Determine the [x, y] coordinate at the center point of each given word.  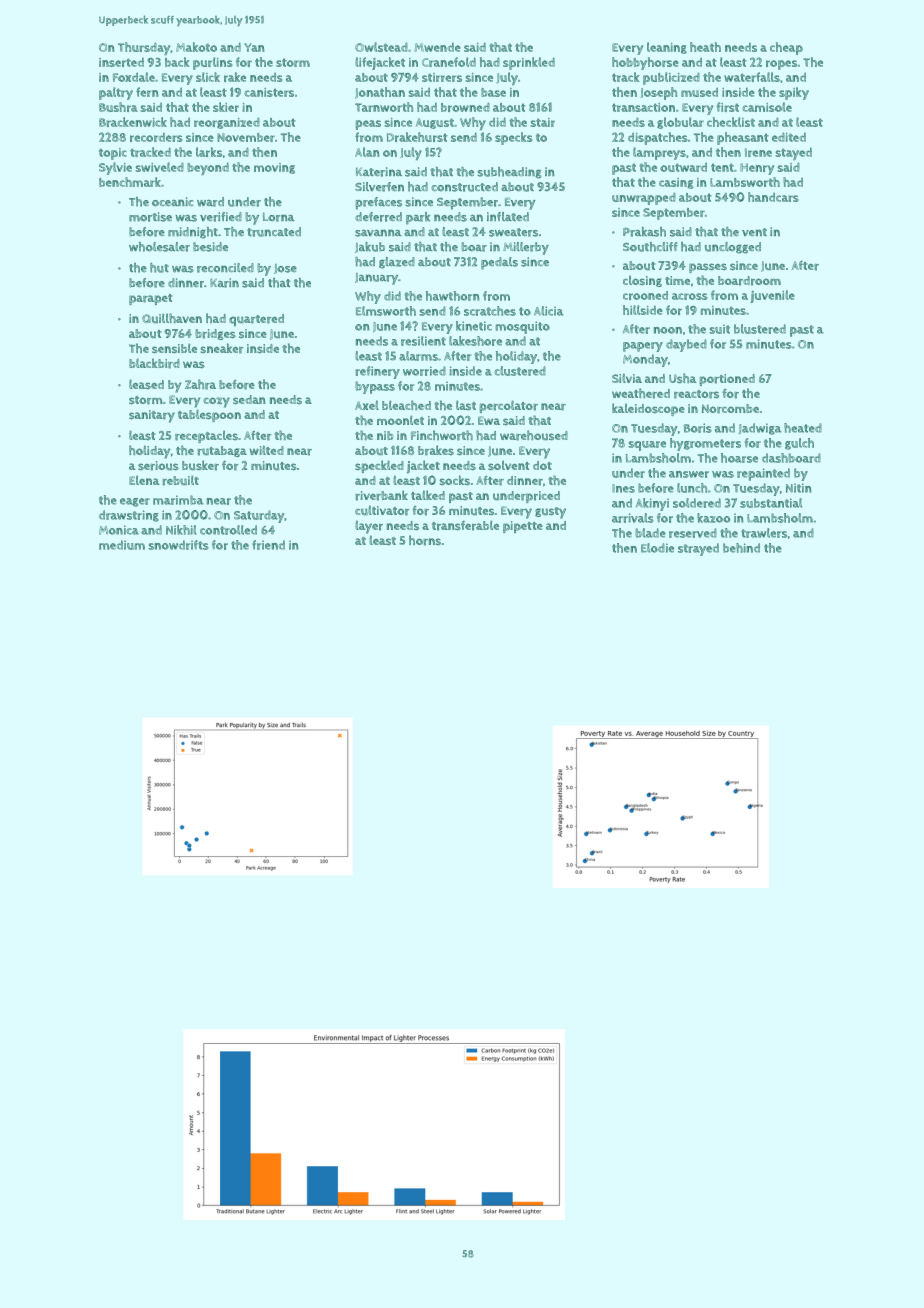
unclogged [733, 248]
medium [122, 545]
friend [268, 545]
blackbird [154, 363]
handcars [773, 197]
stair [543, 122]
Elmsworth [386, 311]
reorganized [227, 123]
